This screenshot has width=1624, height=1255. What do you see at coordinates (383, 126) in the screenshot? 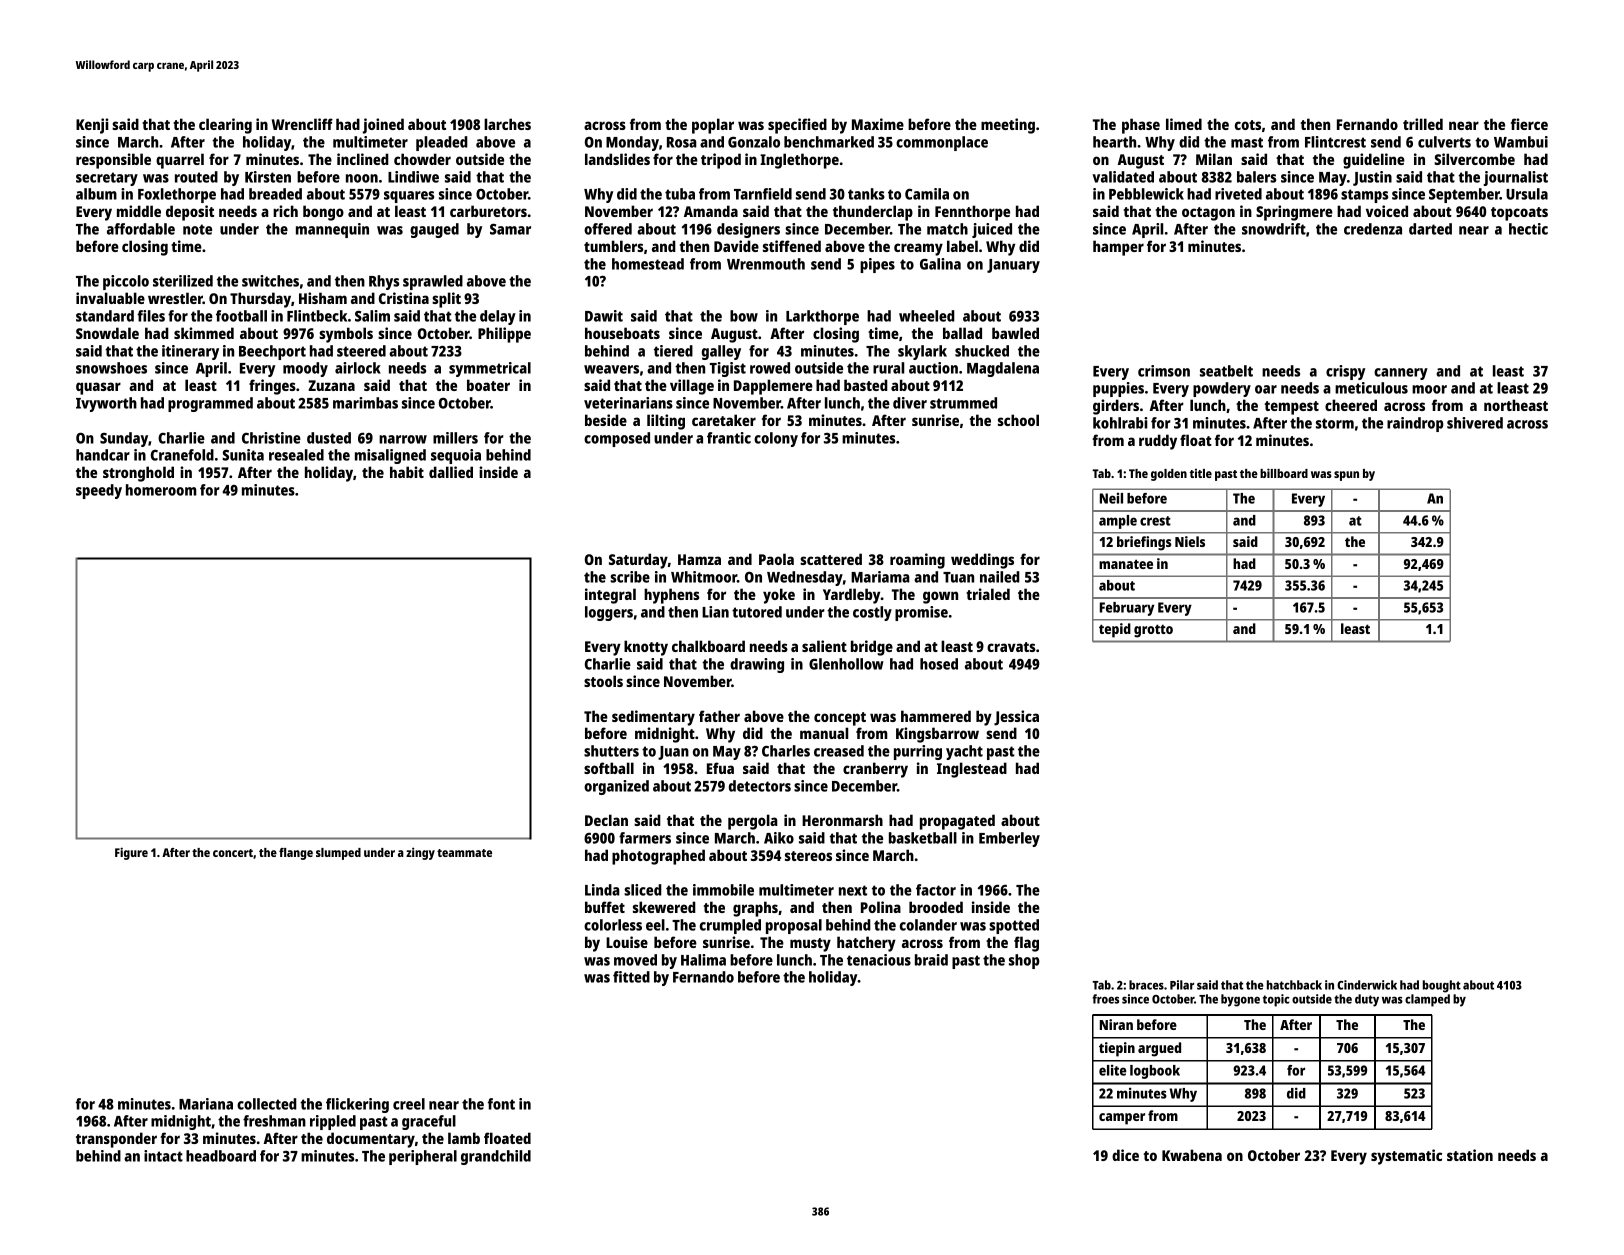
I see `joined` at bounding box center [383, 126].
